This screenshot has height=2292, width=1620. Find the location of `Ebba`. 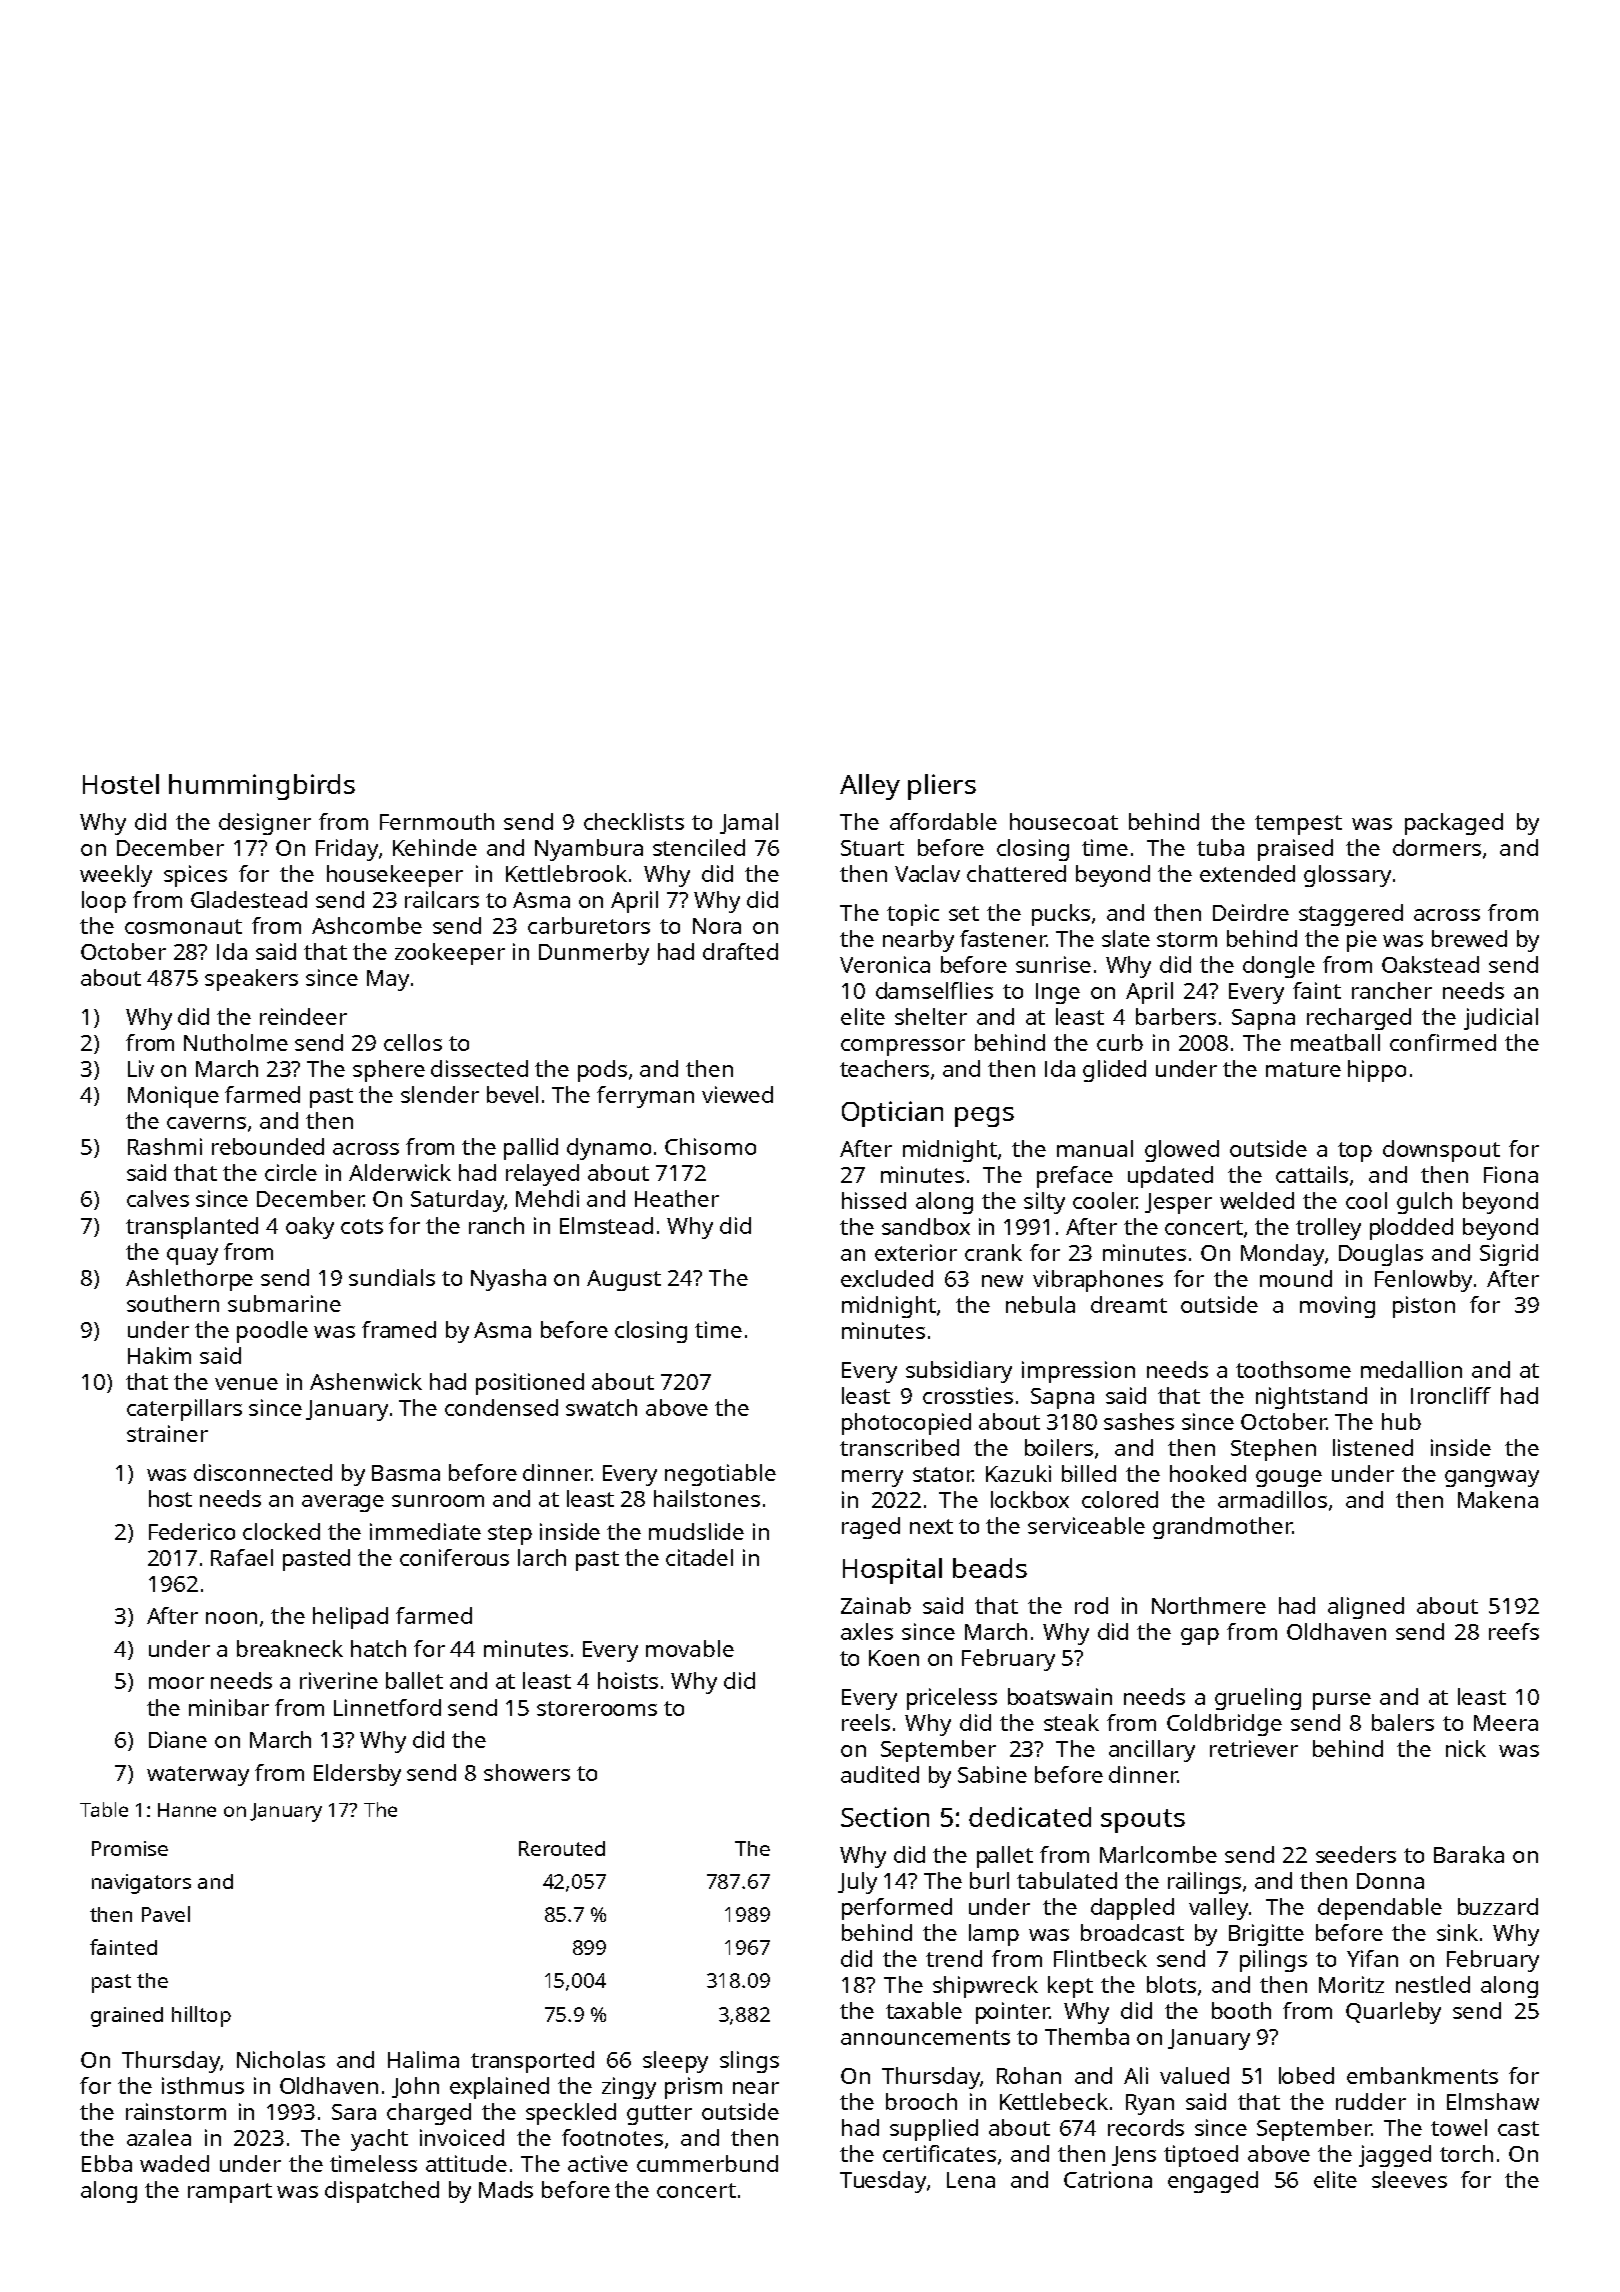

Ebba is located at coordinates (107, 2163).
